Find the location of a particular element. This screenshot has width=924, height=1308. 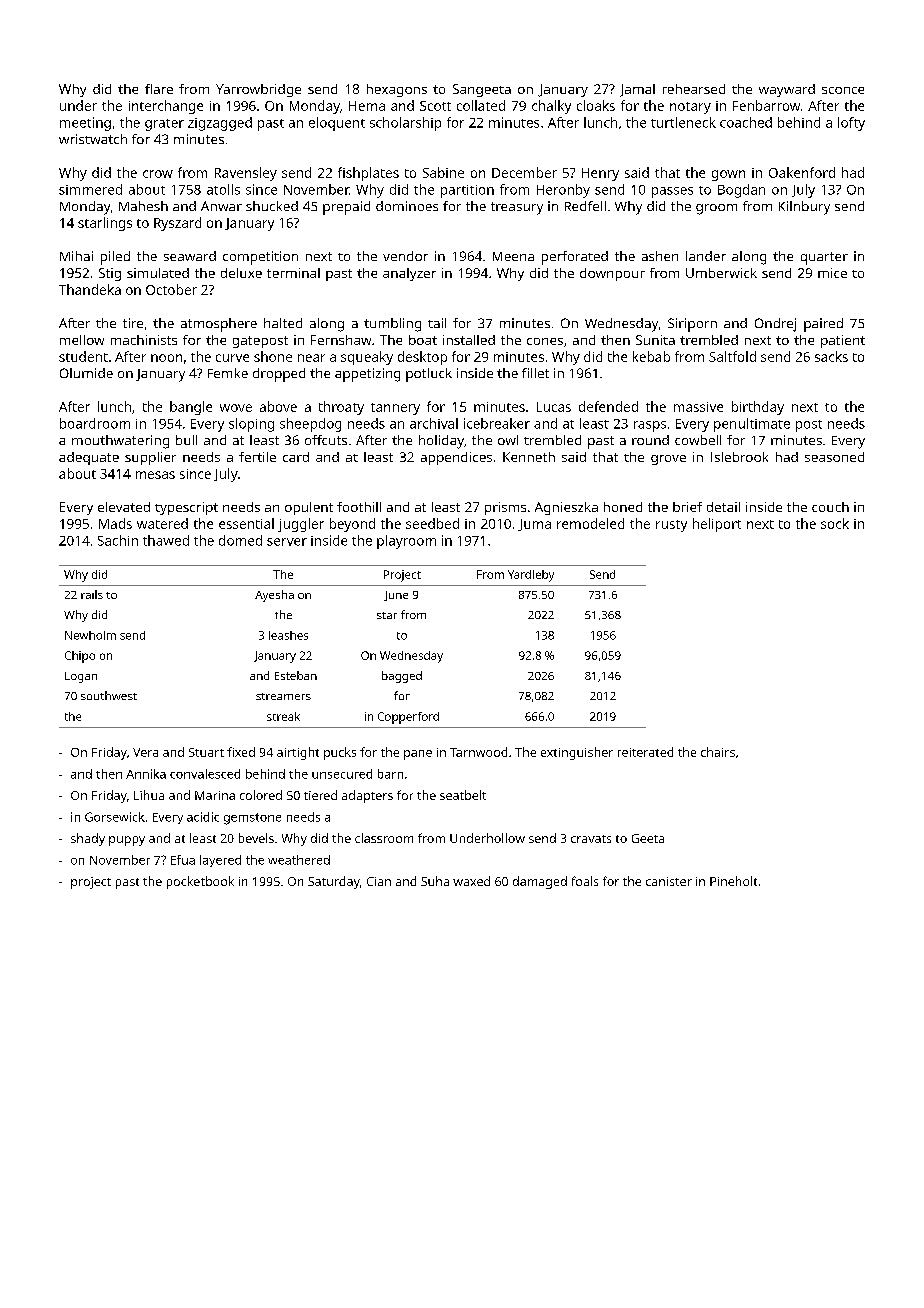

December is located at coordinates (524, 172).
